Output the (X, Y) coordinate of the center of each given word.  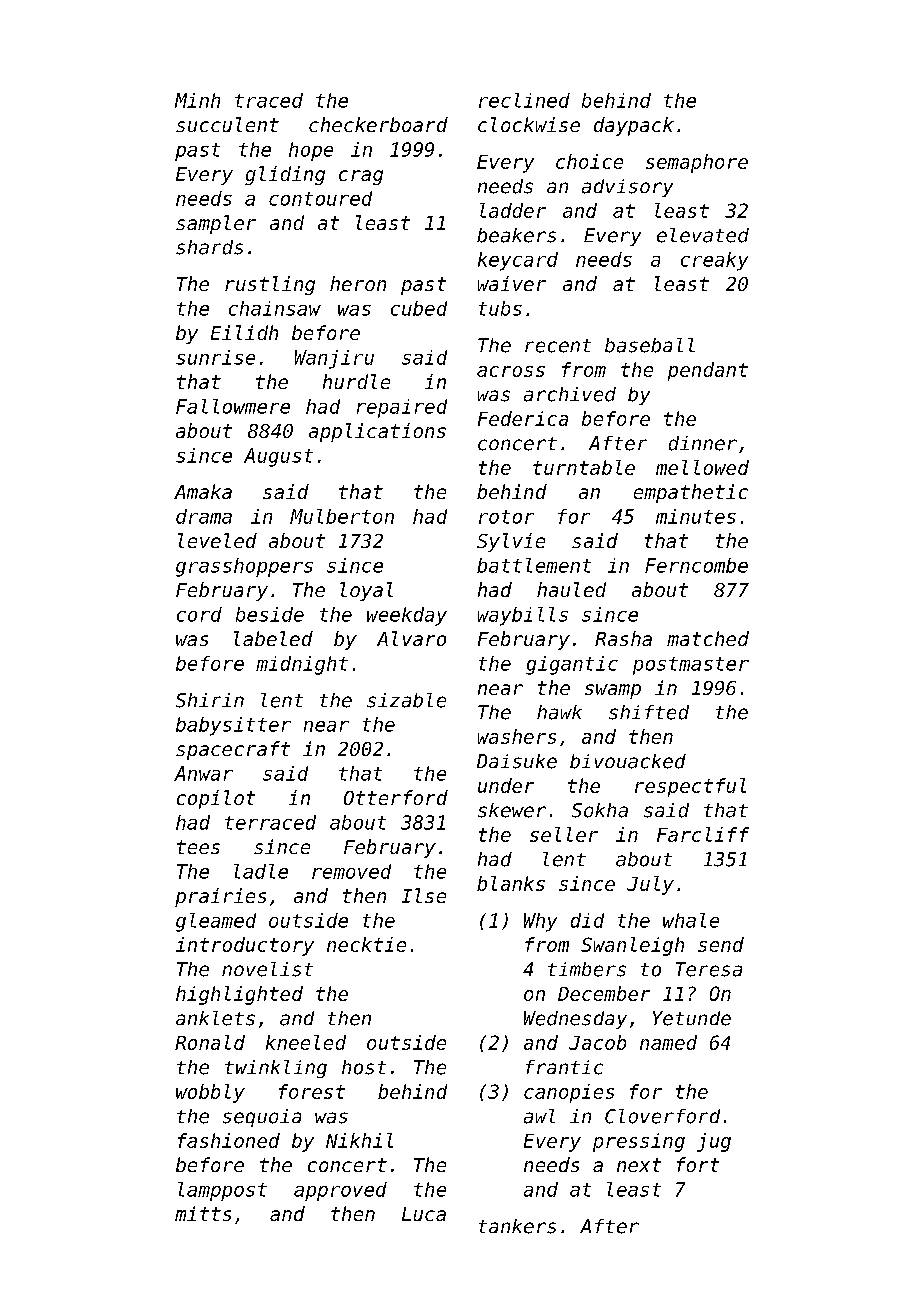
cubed (419, 308)
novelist (267, 969)
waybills (523, 616)
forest (312, 1091)
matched (708, 638)
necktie (366, 944)
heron (358, 283)
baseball (650, 345)
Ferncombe (696, 565)
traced (269, 100)
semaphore (697, 163)
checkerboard (378, 124)
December (604, 993)
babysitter (233, 726)
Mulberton (342, 516)
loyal (366, 591)
